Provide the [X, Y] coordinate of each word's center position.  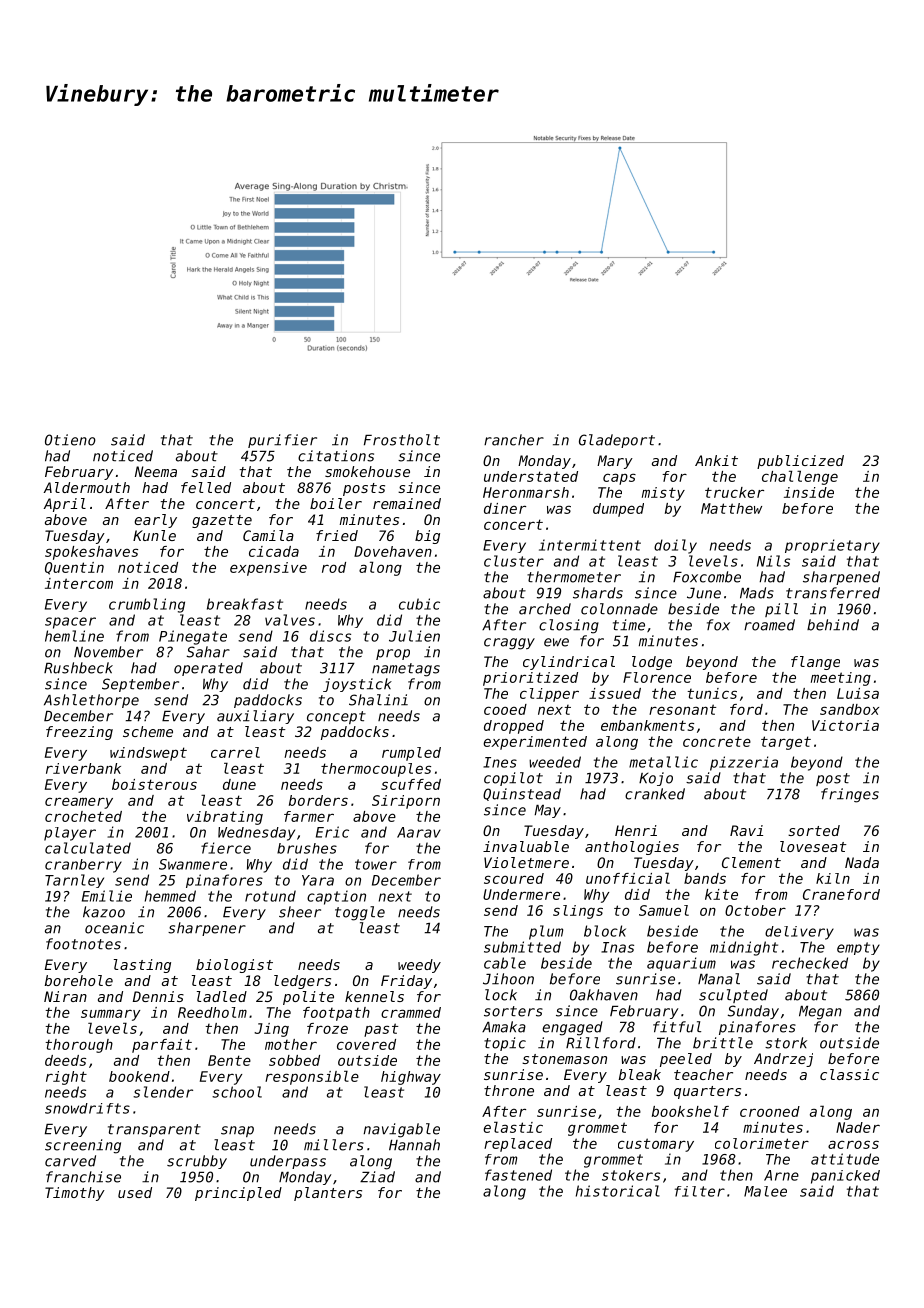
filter [700, 1191]
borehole [79, 980]
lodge [652, 663]
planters [328, 1194]
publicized [800, 462]
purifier [282, 441]
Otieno [70, 440]
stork [786, 1043]
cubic [419, 604]
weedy [419, 966]
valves [290, 620]
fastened [518, 1175]
